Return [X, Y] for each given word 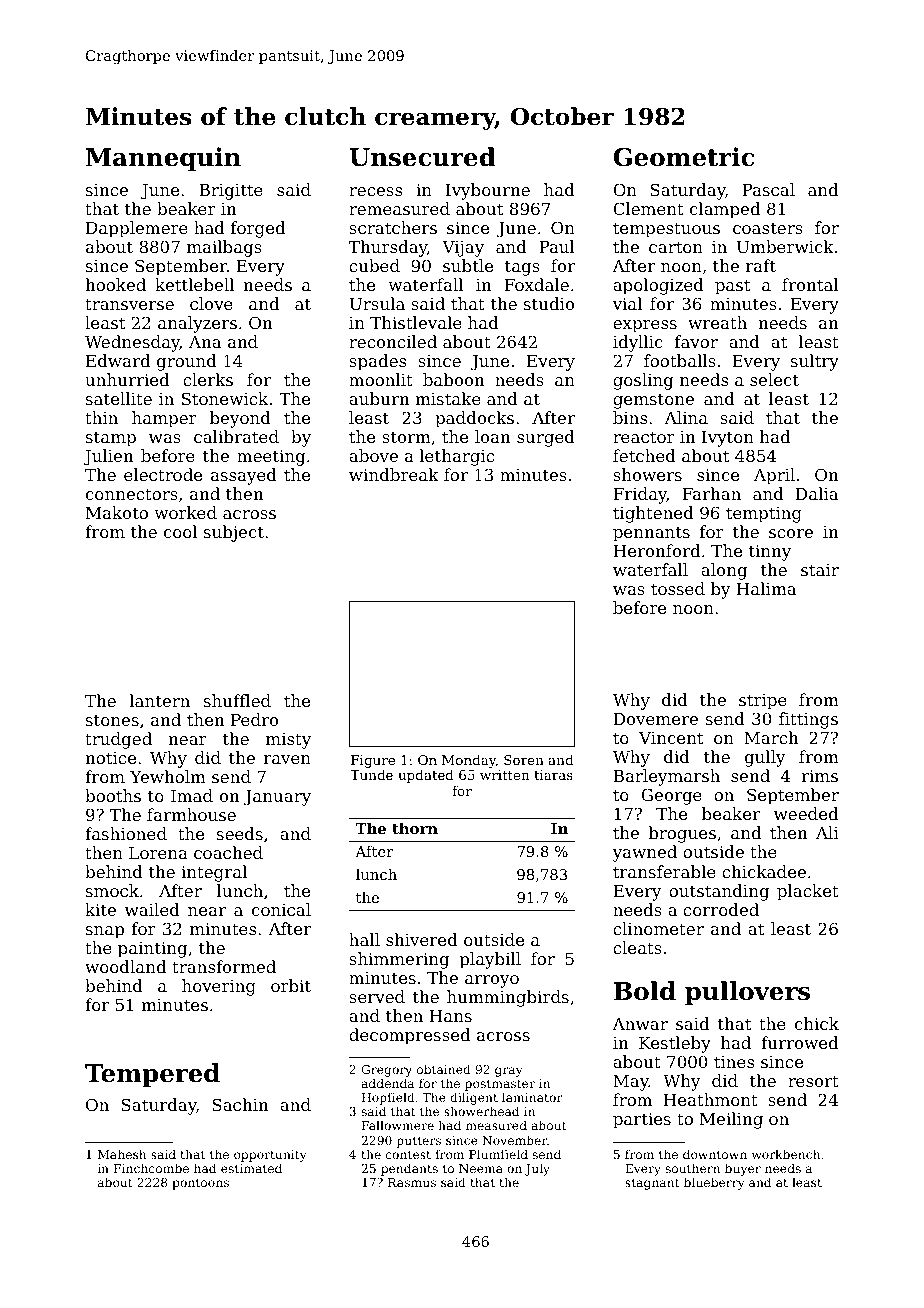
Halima [766, 588]
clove [211, 303]
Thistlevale [416, 322]
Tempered [152, 1075]
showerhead [481, 1111]
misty [288, 741]
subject [234, 533]
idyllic [638, 343]
